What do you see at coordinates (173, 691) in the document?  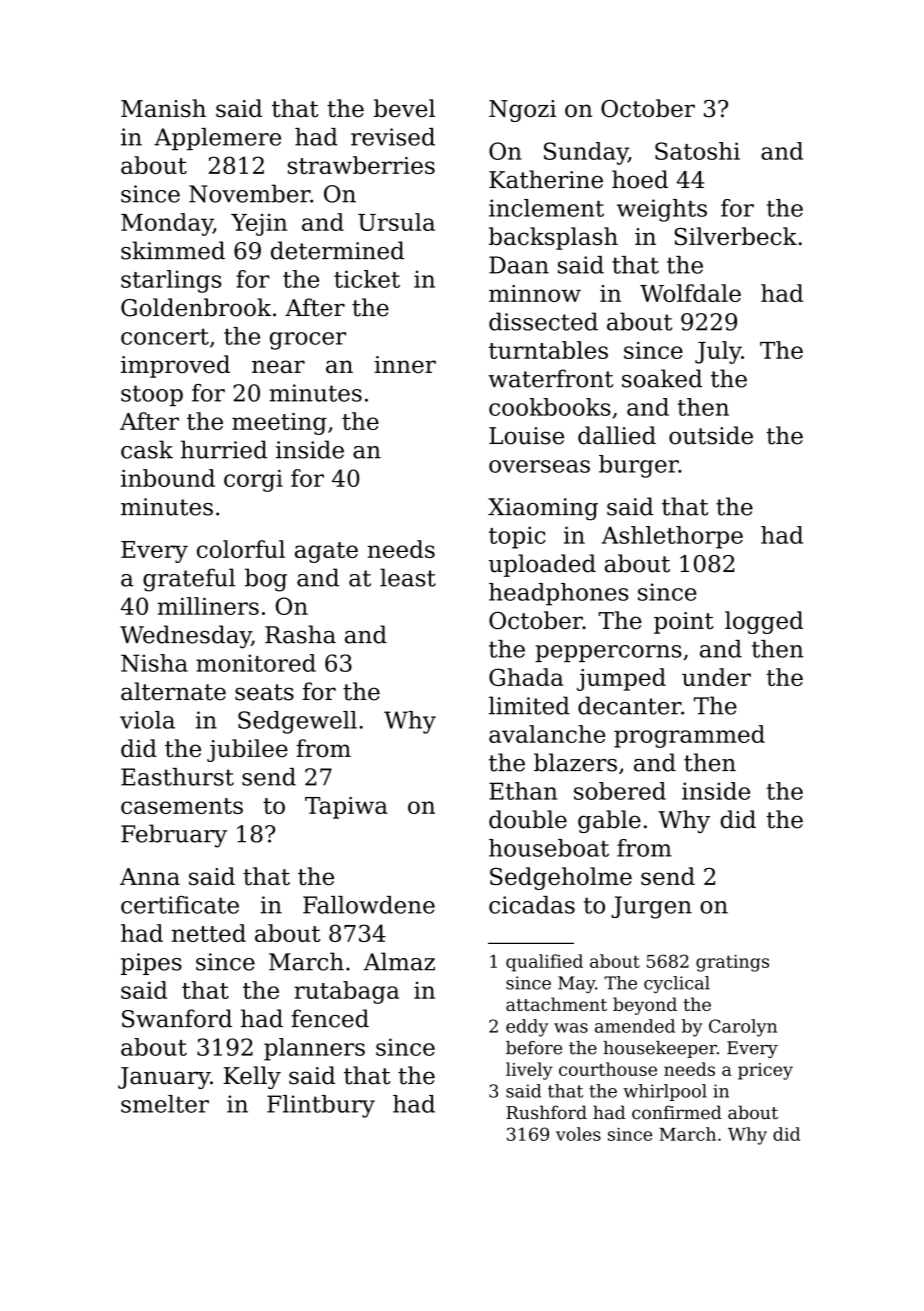 I see `alternate` at bounding box center [173, 691].
